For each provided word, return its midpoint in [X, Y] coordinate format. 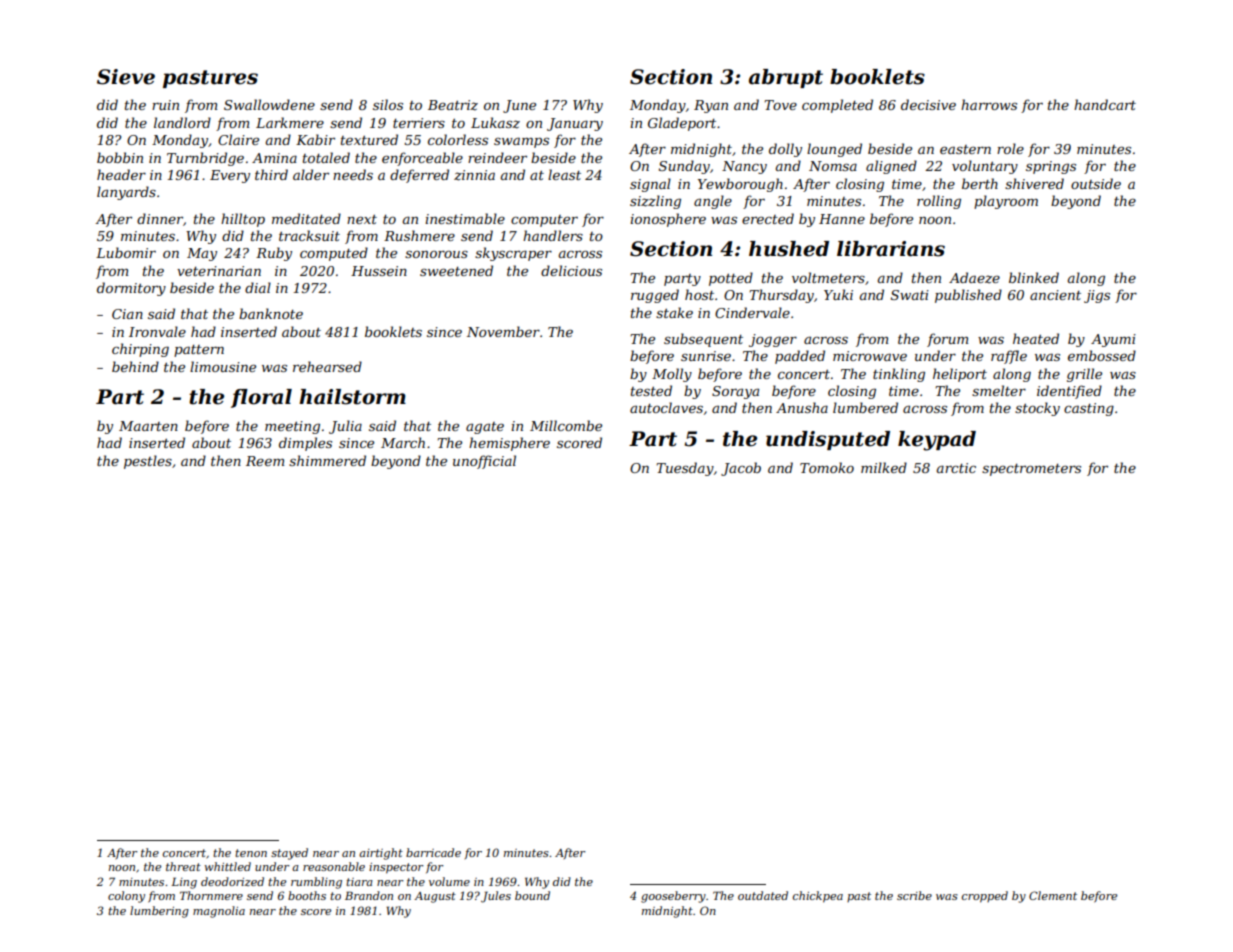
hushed [789, 249]
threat [183, 866]
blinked [1034, 277]
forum [947, 340]
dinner [160, 218]
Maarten [148, 426]
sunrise [706, 356]
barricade [433, 852]
